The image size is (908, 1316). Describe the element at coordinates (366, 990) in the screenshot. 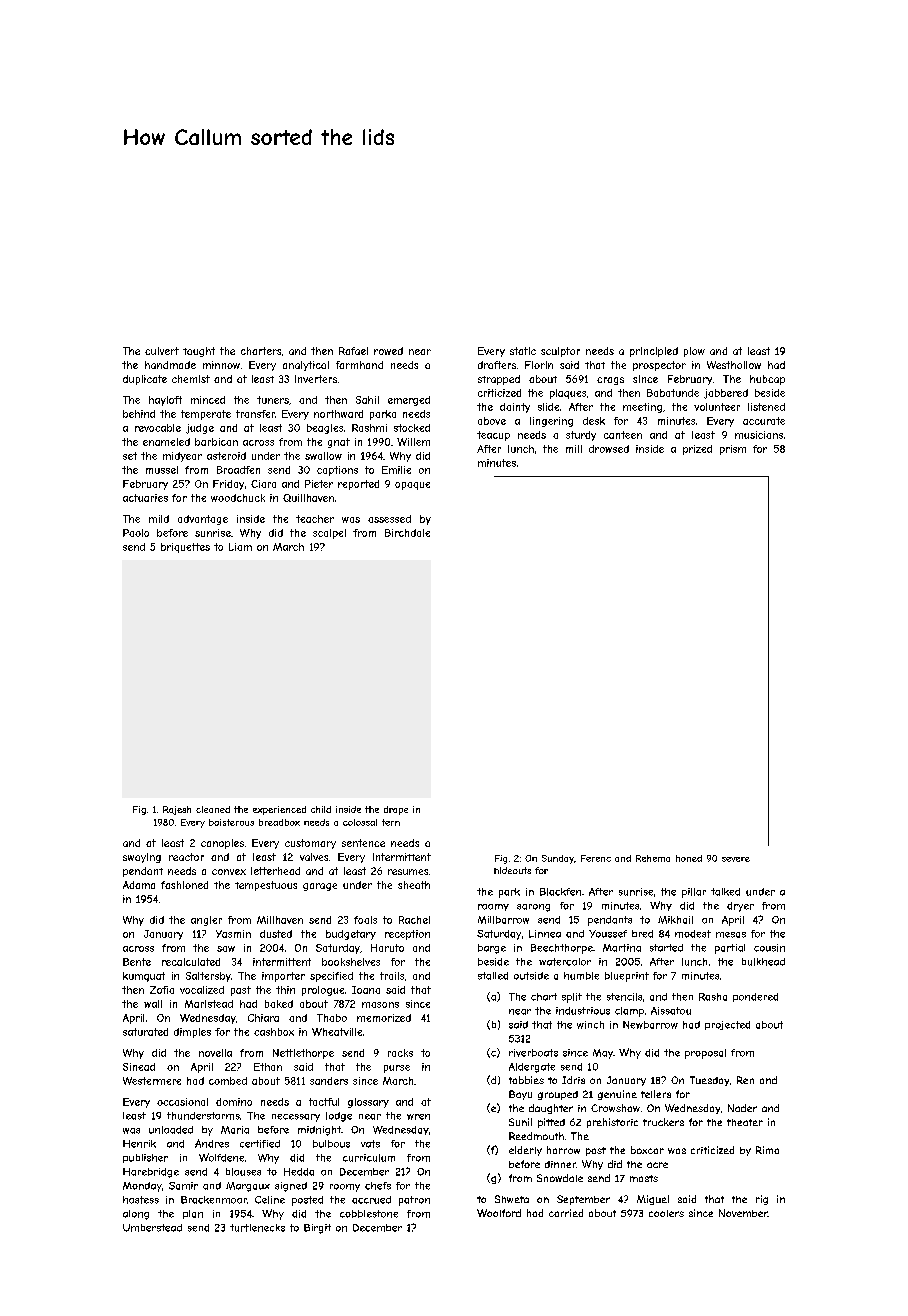

I see `Ioana` at that location.
